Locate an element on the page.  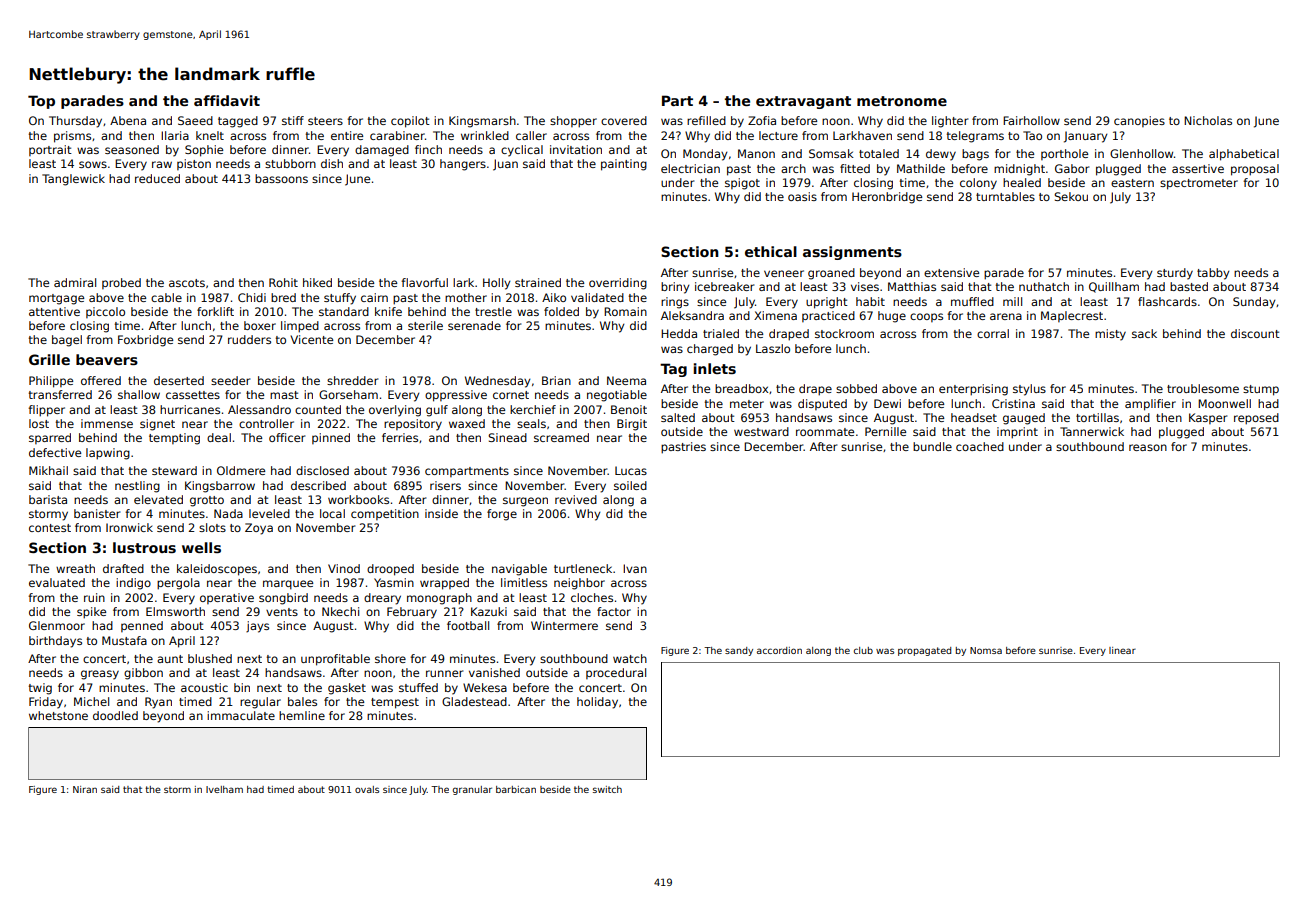
mortgage is located at coordinates (56, 299).
